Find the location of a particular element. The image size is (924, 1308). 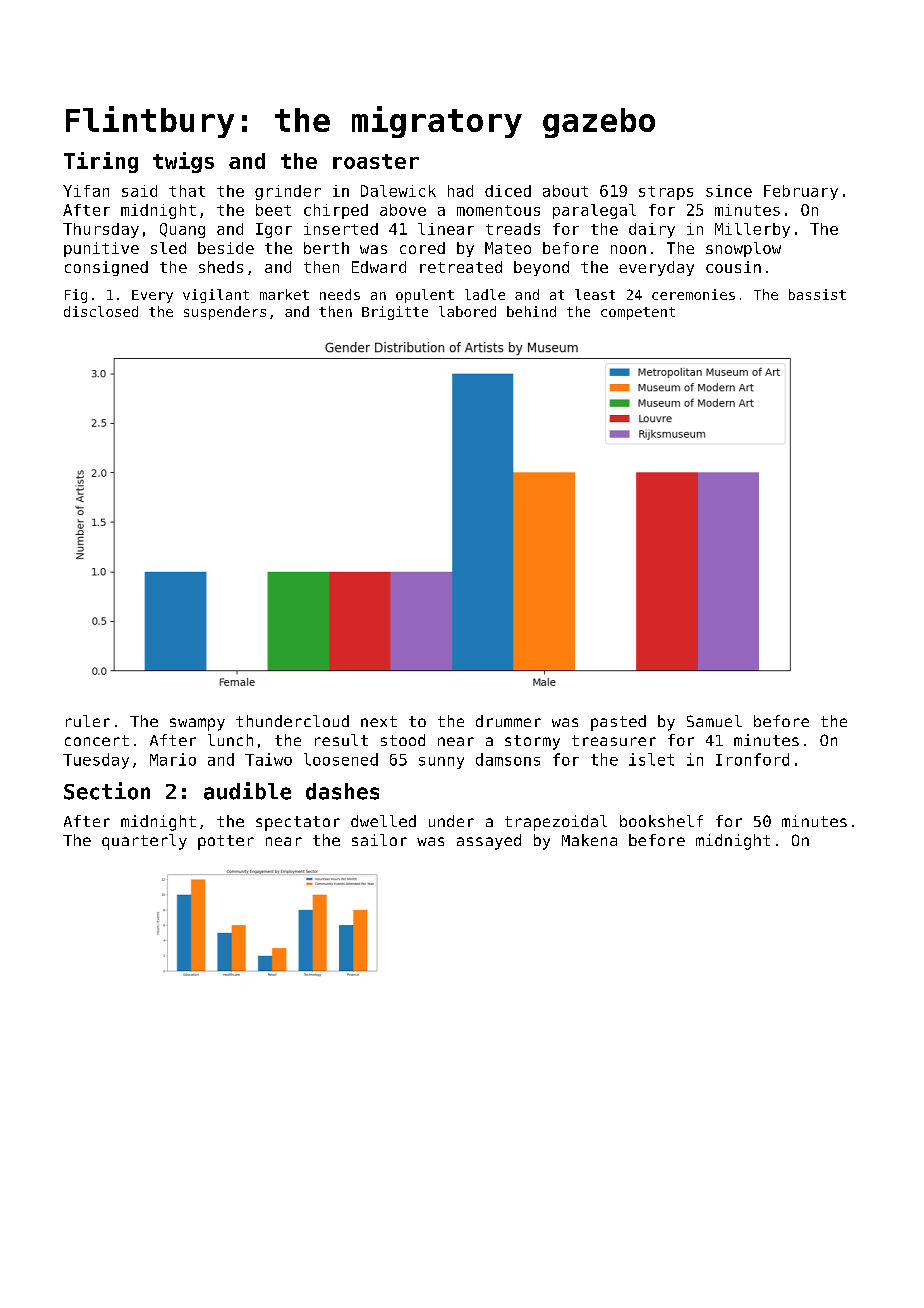

next is located at coordinates (379, 721).
